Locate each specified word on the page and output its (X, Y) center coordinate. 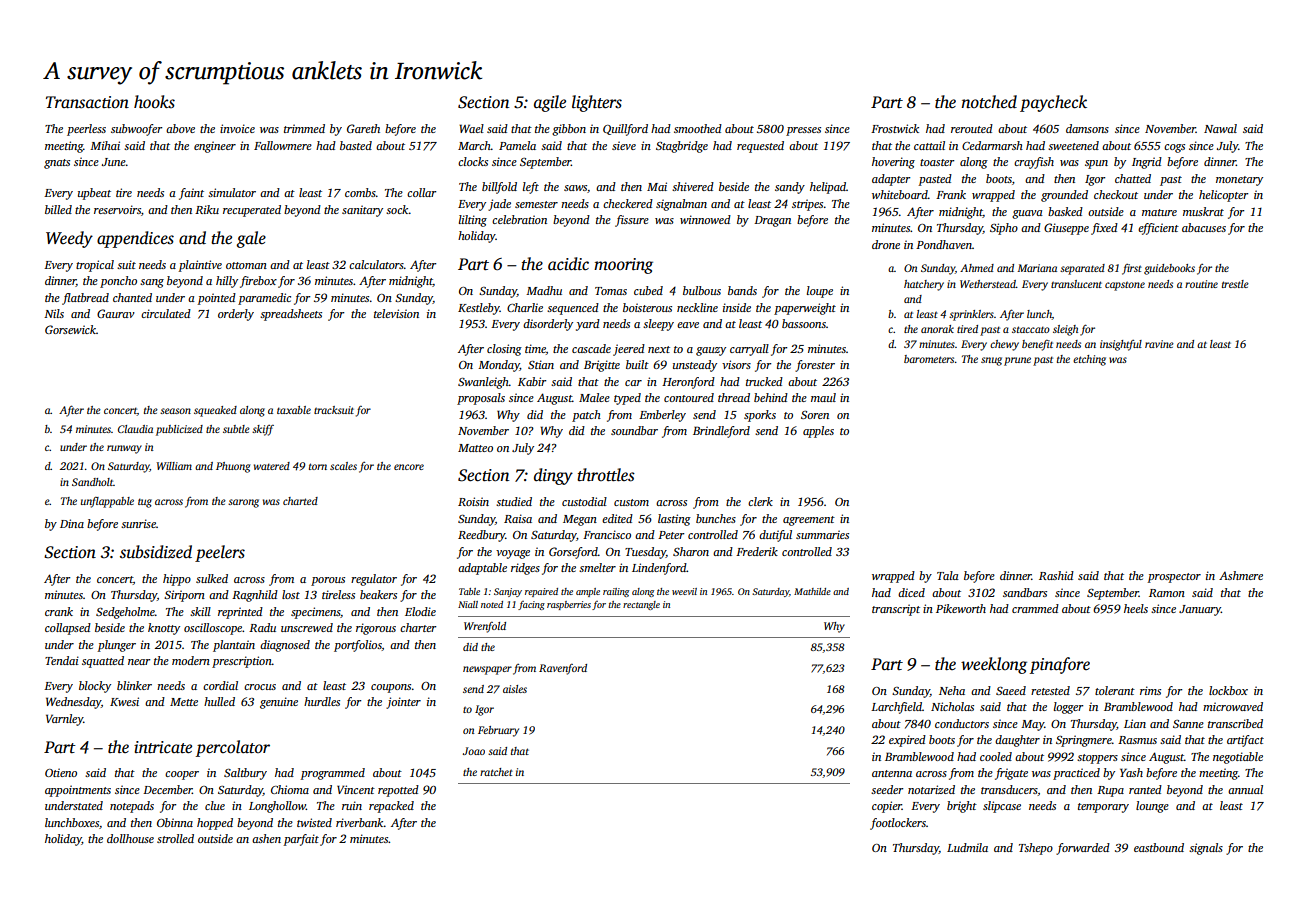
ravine (1159, 344)
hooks (154, 102)
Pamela (517, 145)
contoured (689, 397)
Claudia (135, 429)
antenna (892, 773)
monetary (1239, 181)
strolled (175, 838)
